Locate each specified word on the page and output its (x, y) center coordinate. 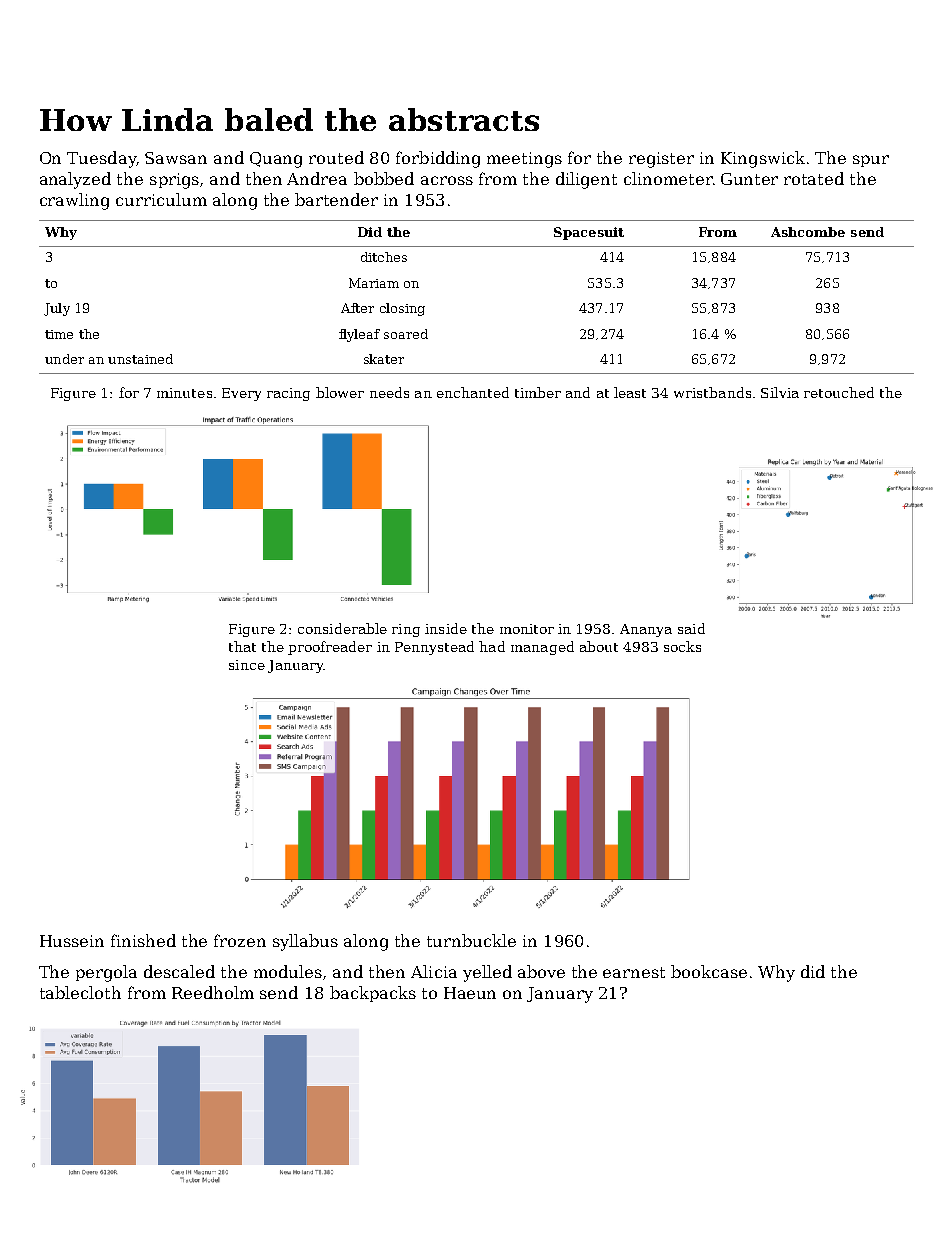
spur (871, 161)
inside (446, 628)
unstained (140, 359)
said (691, 628)
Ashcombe (808, 232)
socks (682, 646)
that (242, 646)
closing (402, 309)
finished (143, 940)
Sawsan (176, 158)
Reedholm (213, 992)
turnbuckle (471, 940)
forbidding (438, 159)
